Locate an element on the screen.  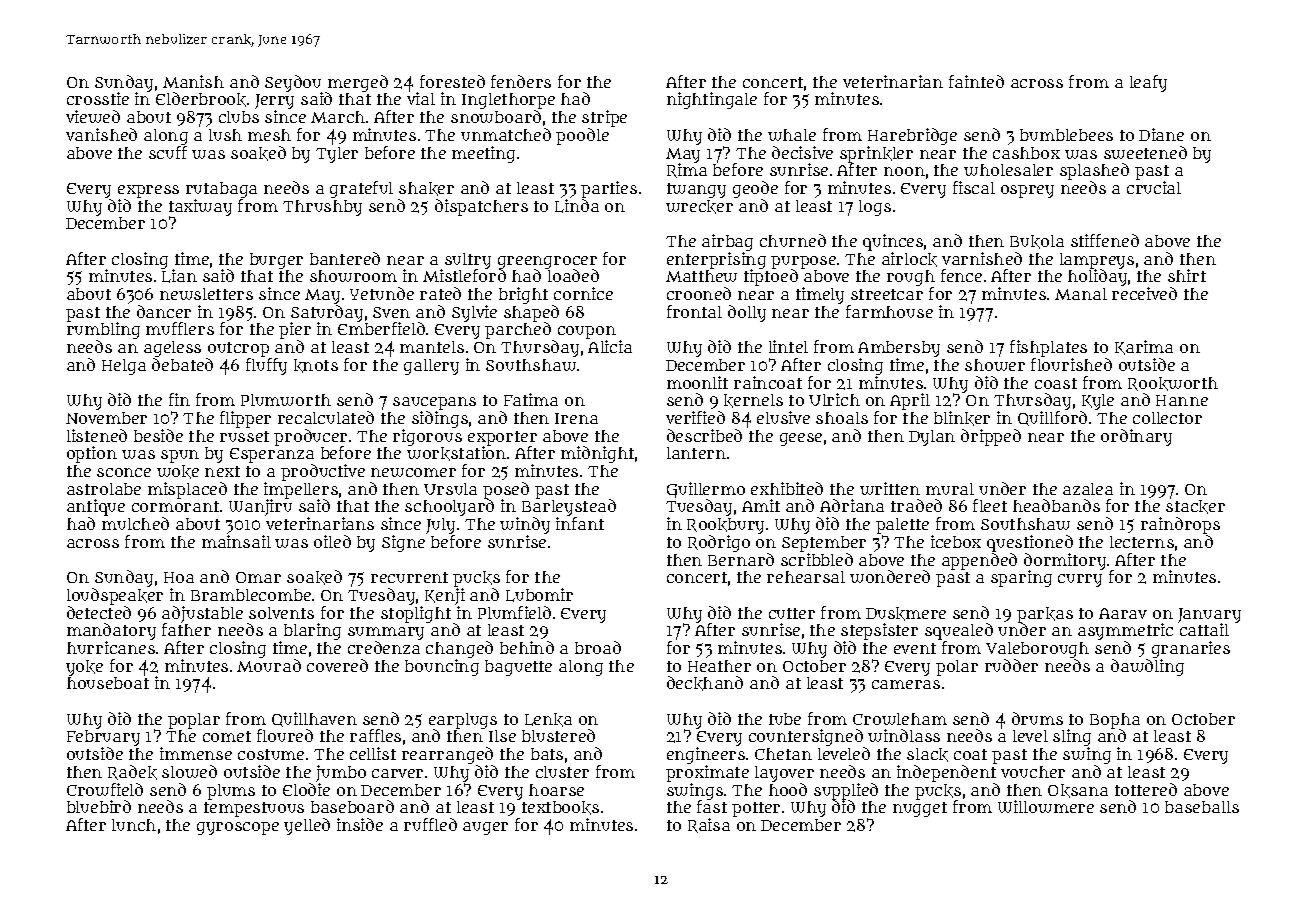
March is located at coordinates (338, 117).
